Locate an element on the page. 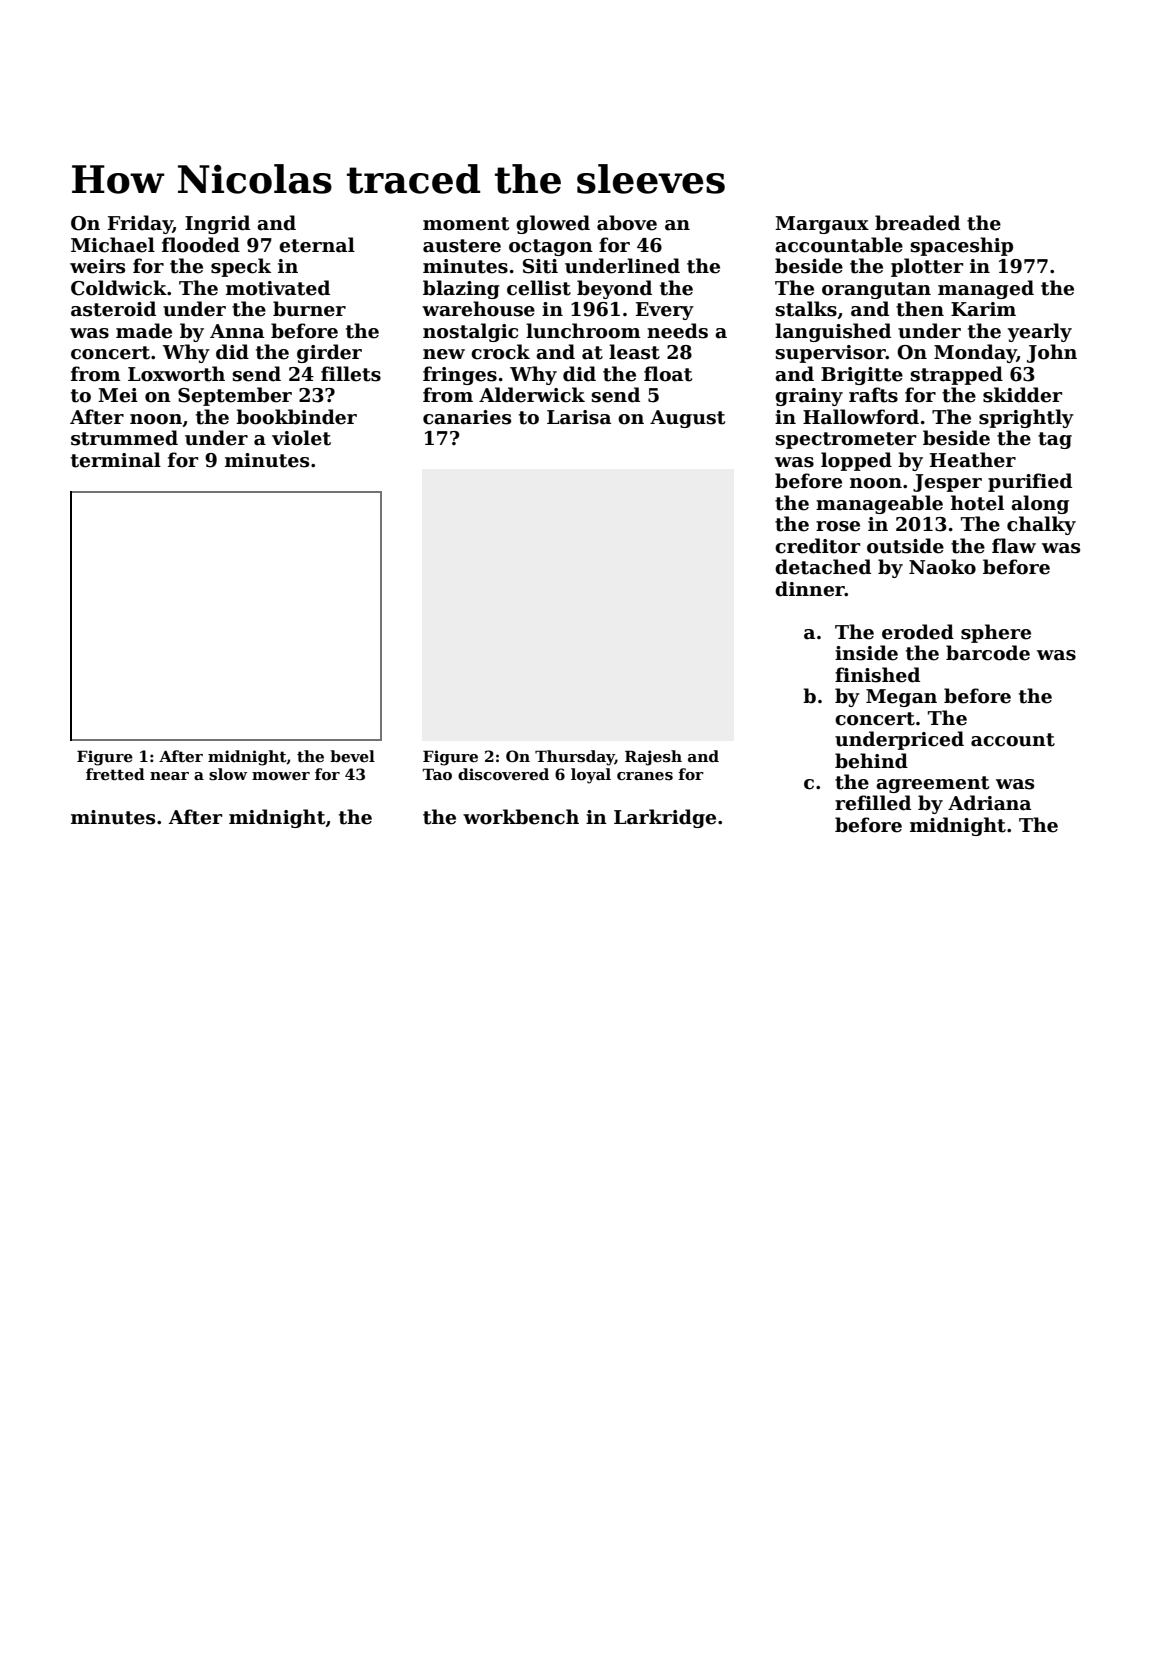 This image has height=1676, width=1157. weirs is located at coordinates (97, 266).
